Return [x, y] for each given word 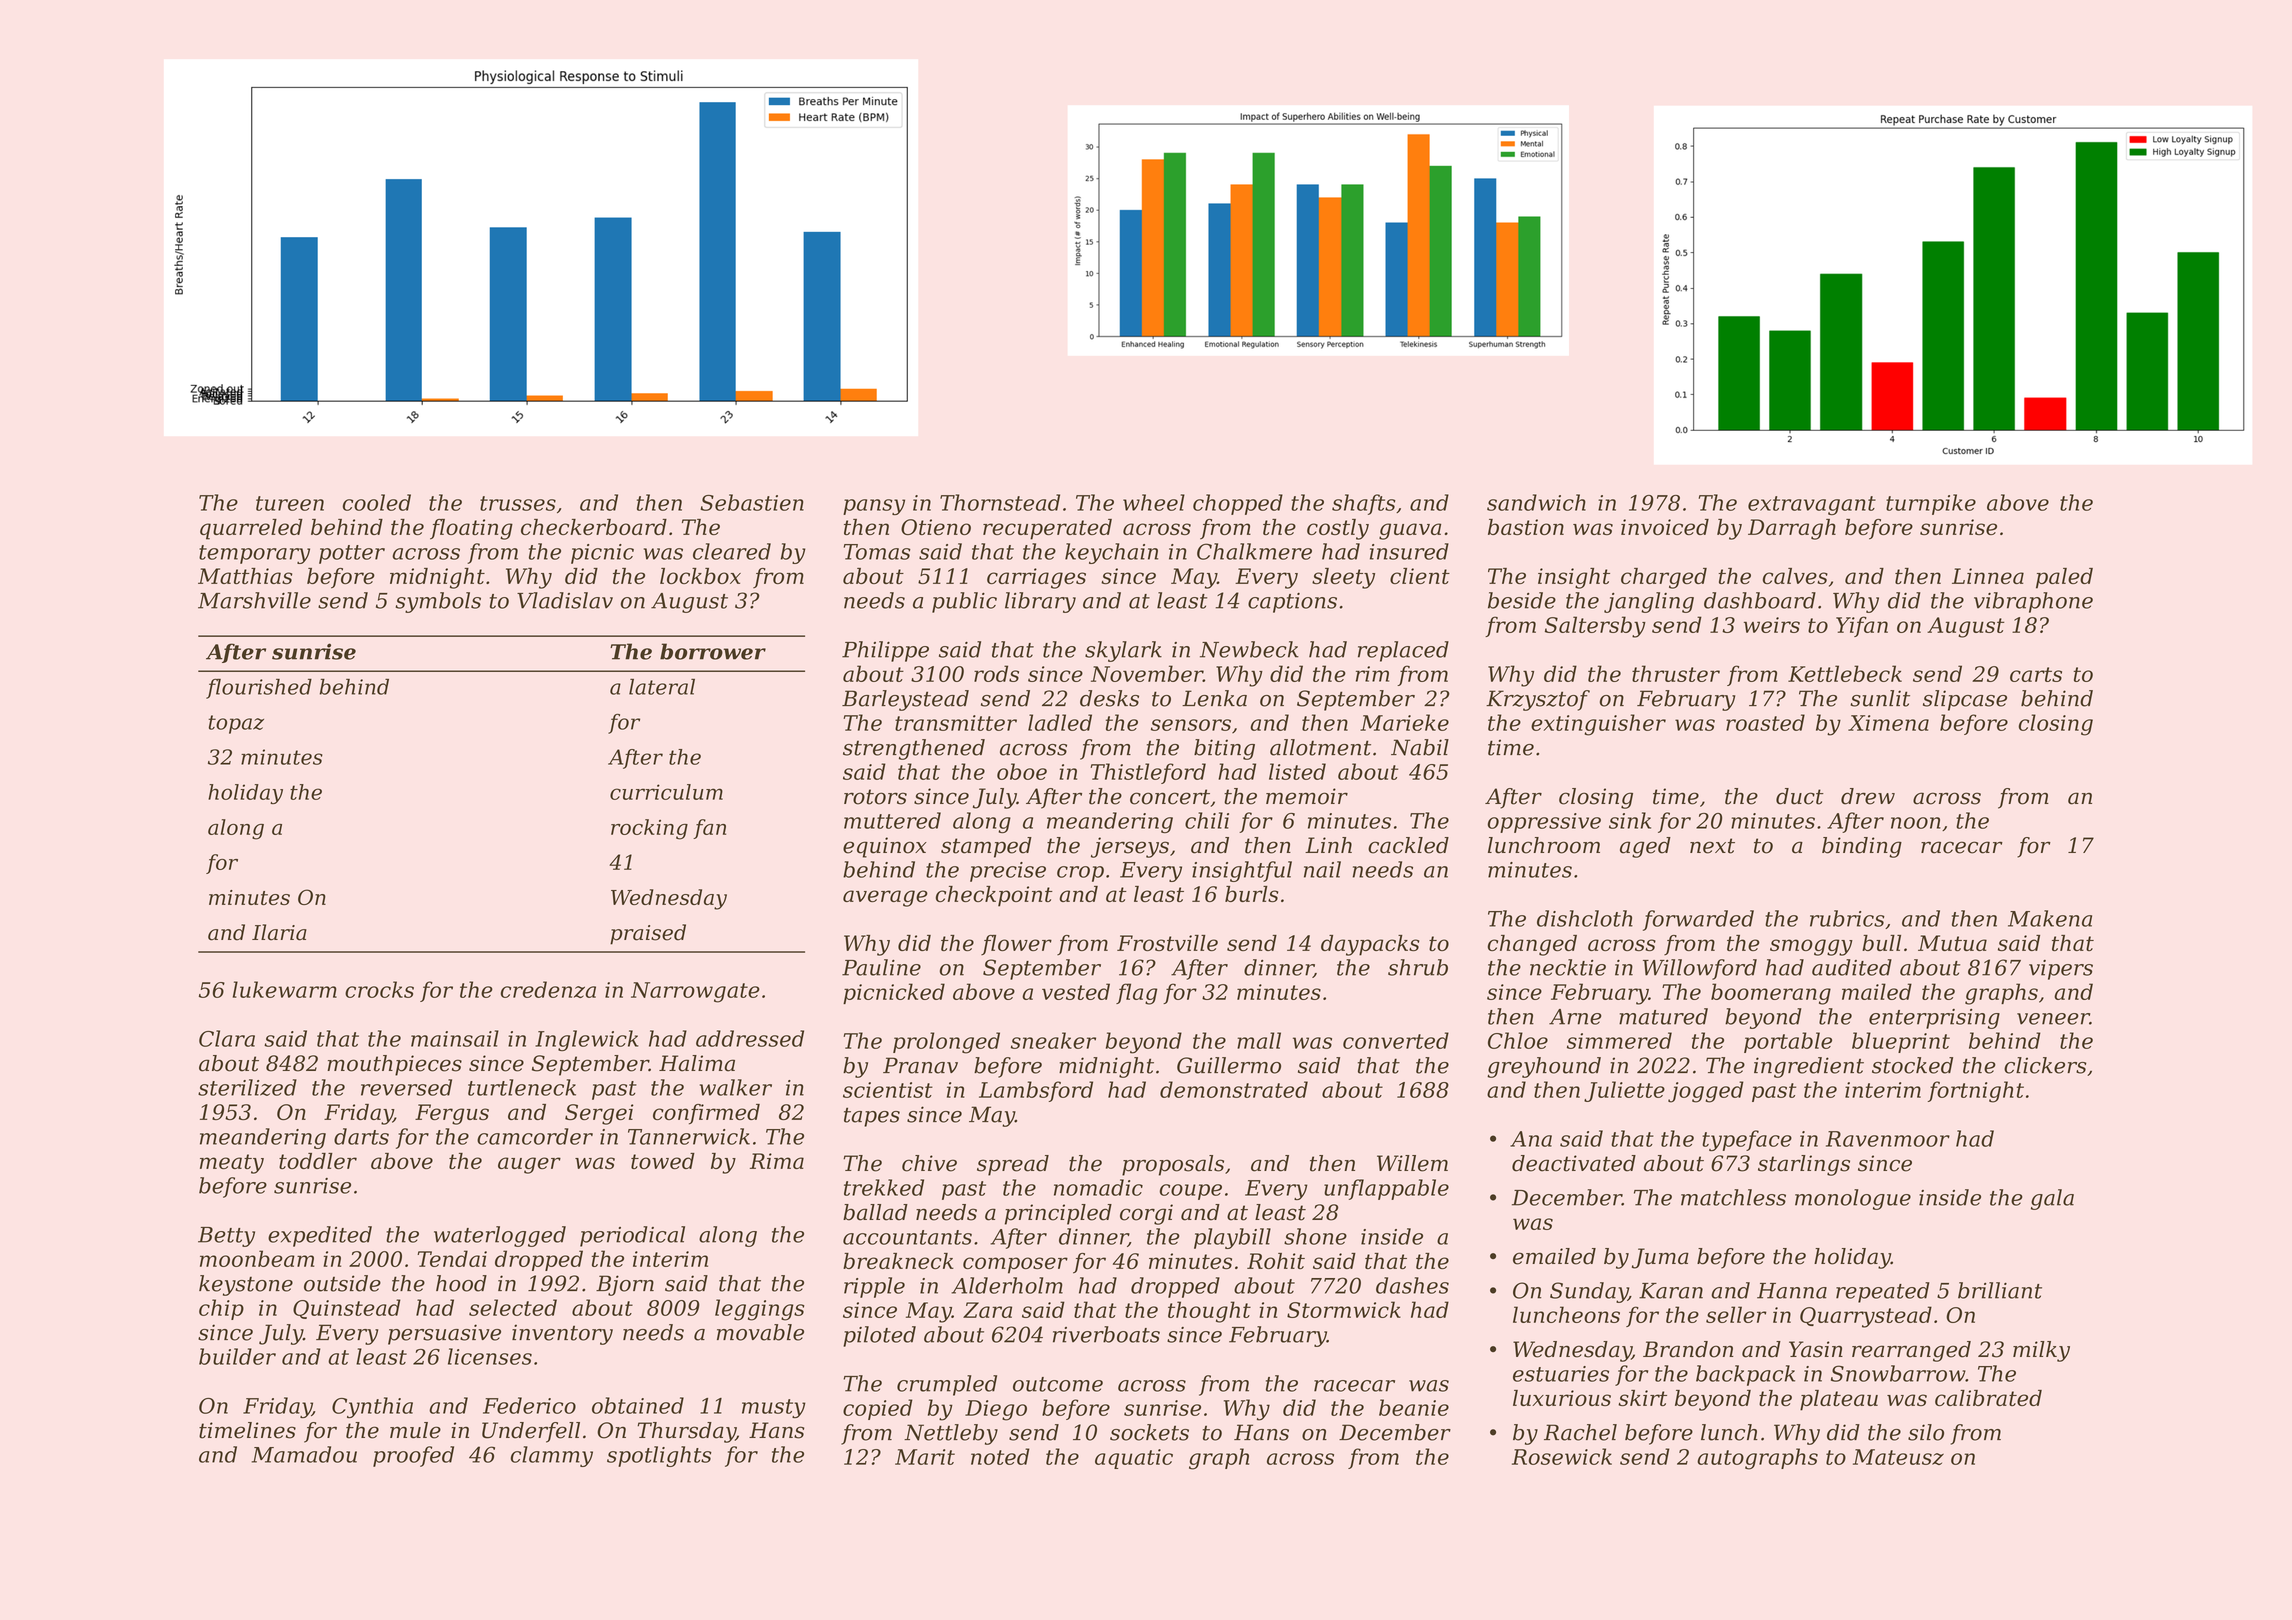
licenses [490, 1356]
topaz [236, 724]
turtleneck [522, 1087]
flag [1137, 994]
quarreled [251, 529]
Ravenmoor [1888, 1139]
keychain [1111, 553]
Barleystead [905, 700]
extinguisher [1598, 725]
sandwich [1536, 502]
